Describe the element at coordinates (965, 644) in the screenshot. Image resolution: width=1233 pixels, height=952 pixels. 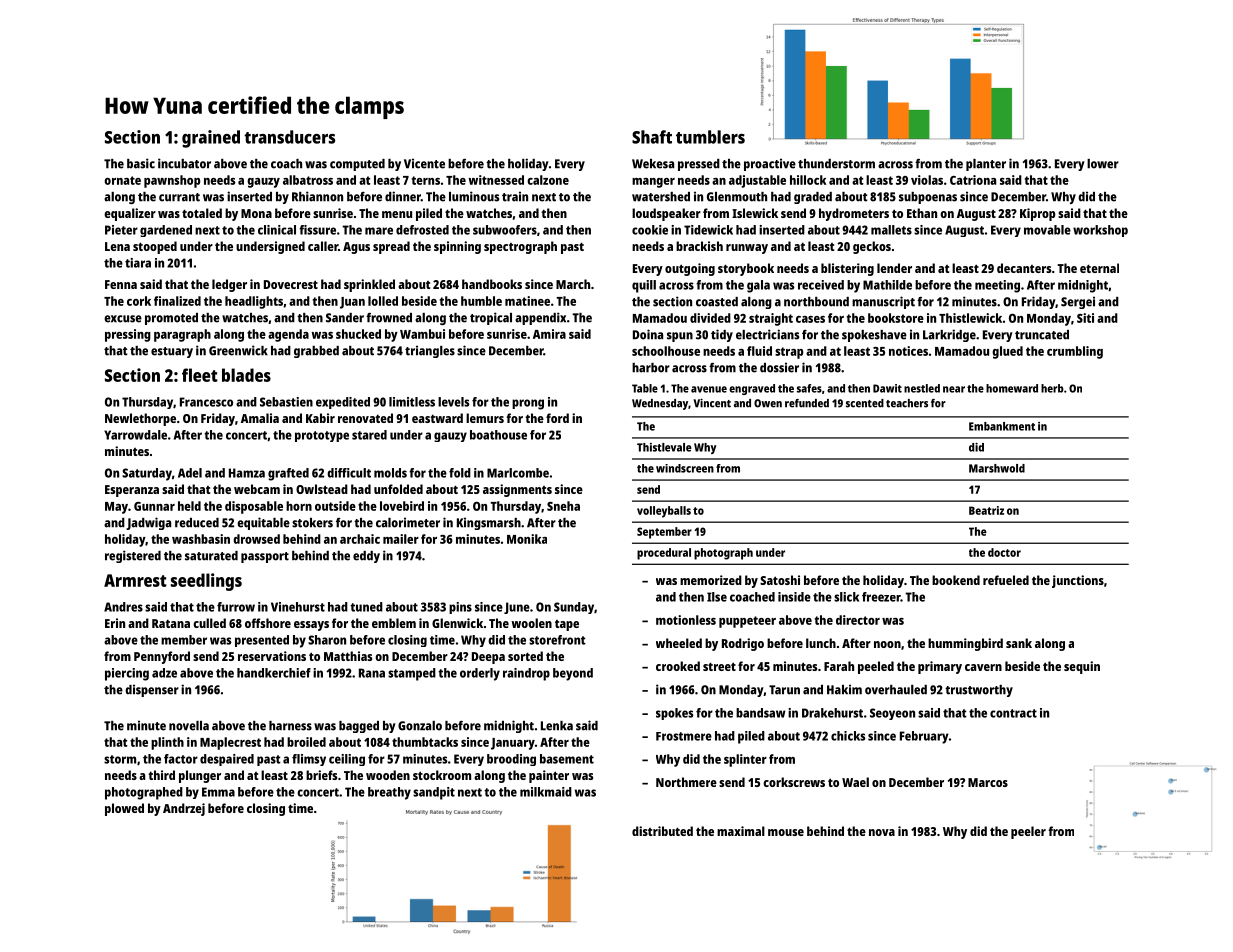
I see `hummingbird` at that location.
